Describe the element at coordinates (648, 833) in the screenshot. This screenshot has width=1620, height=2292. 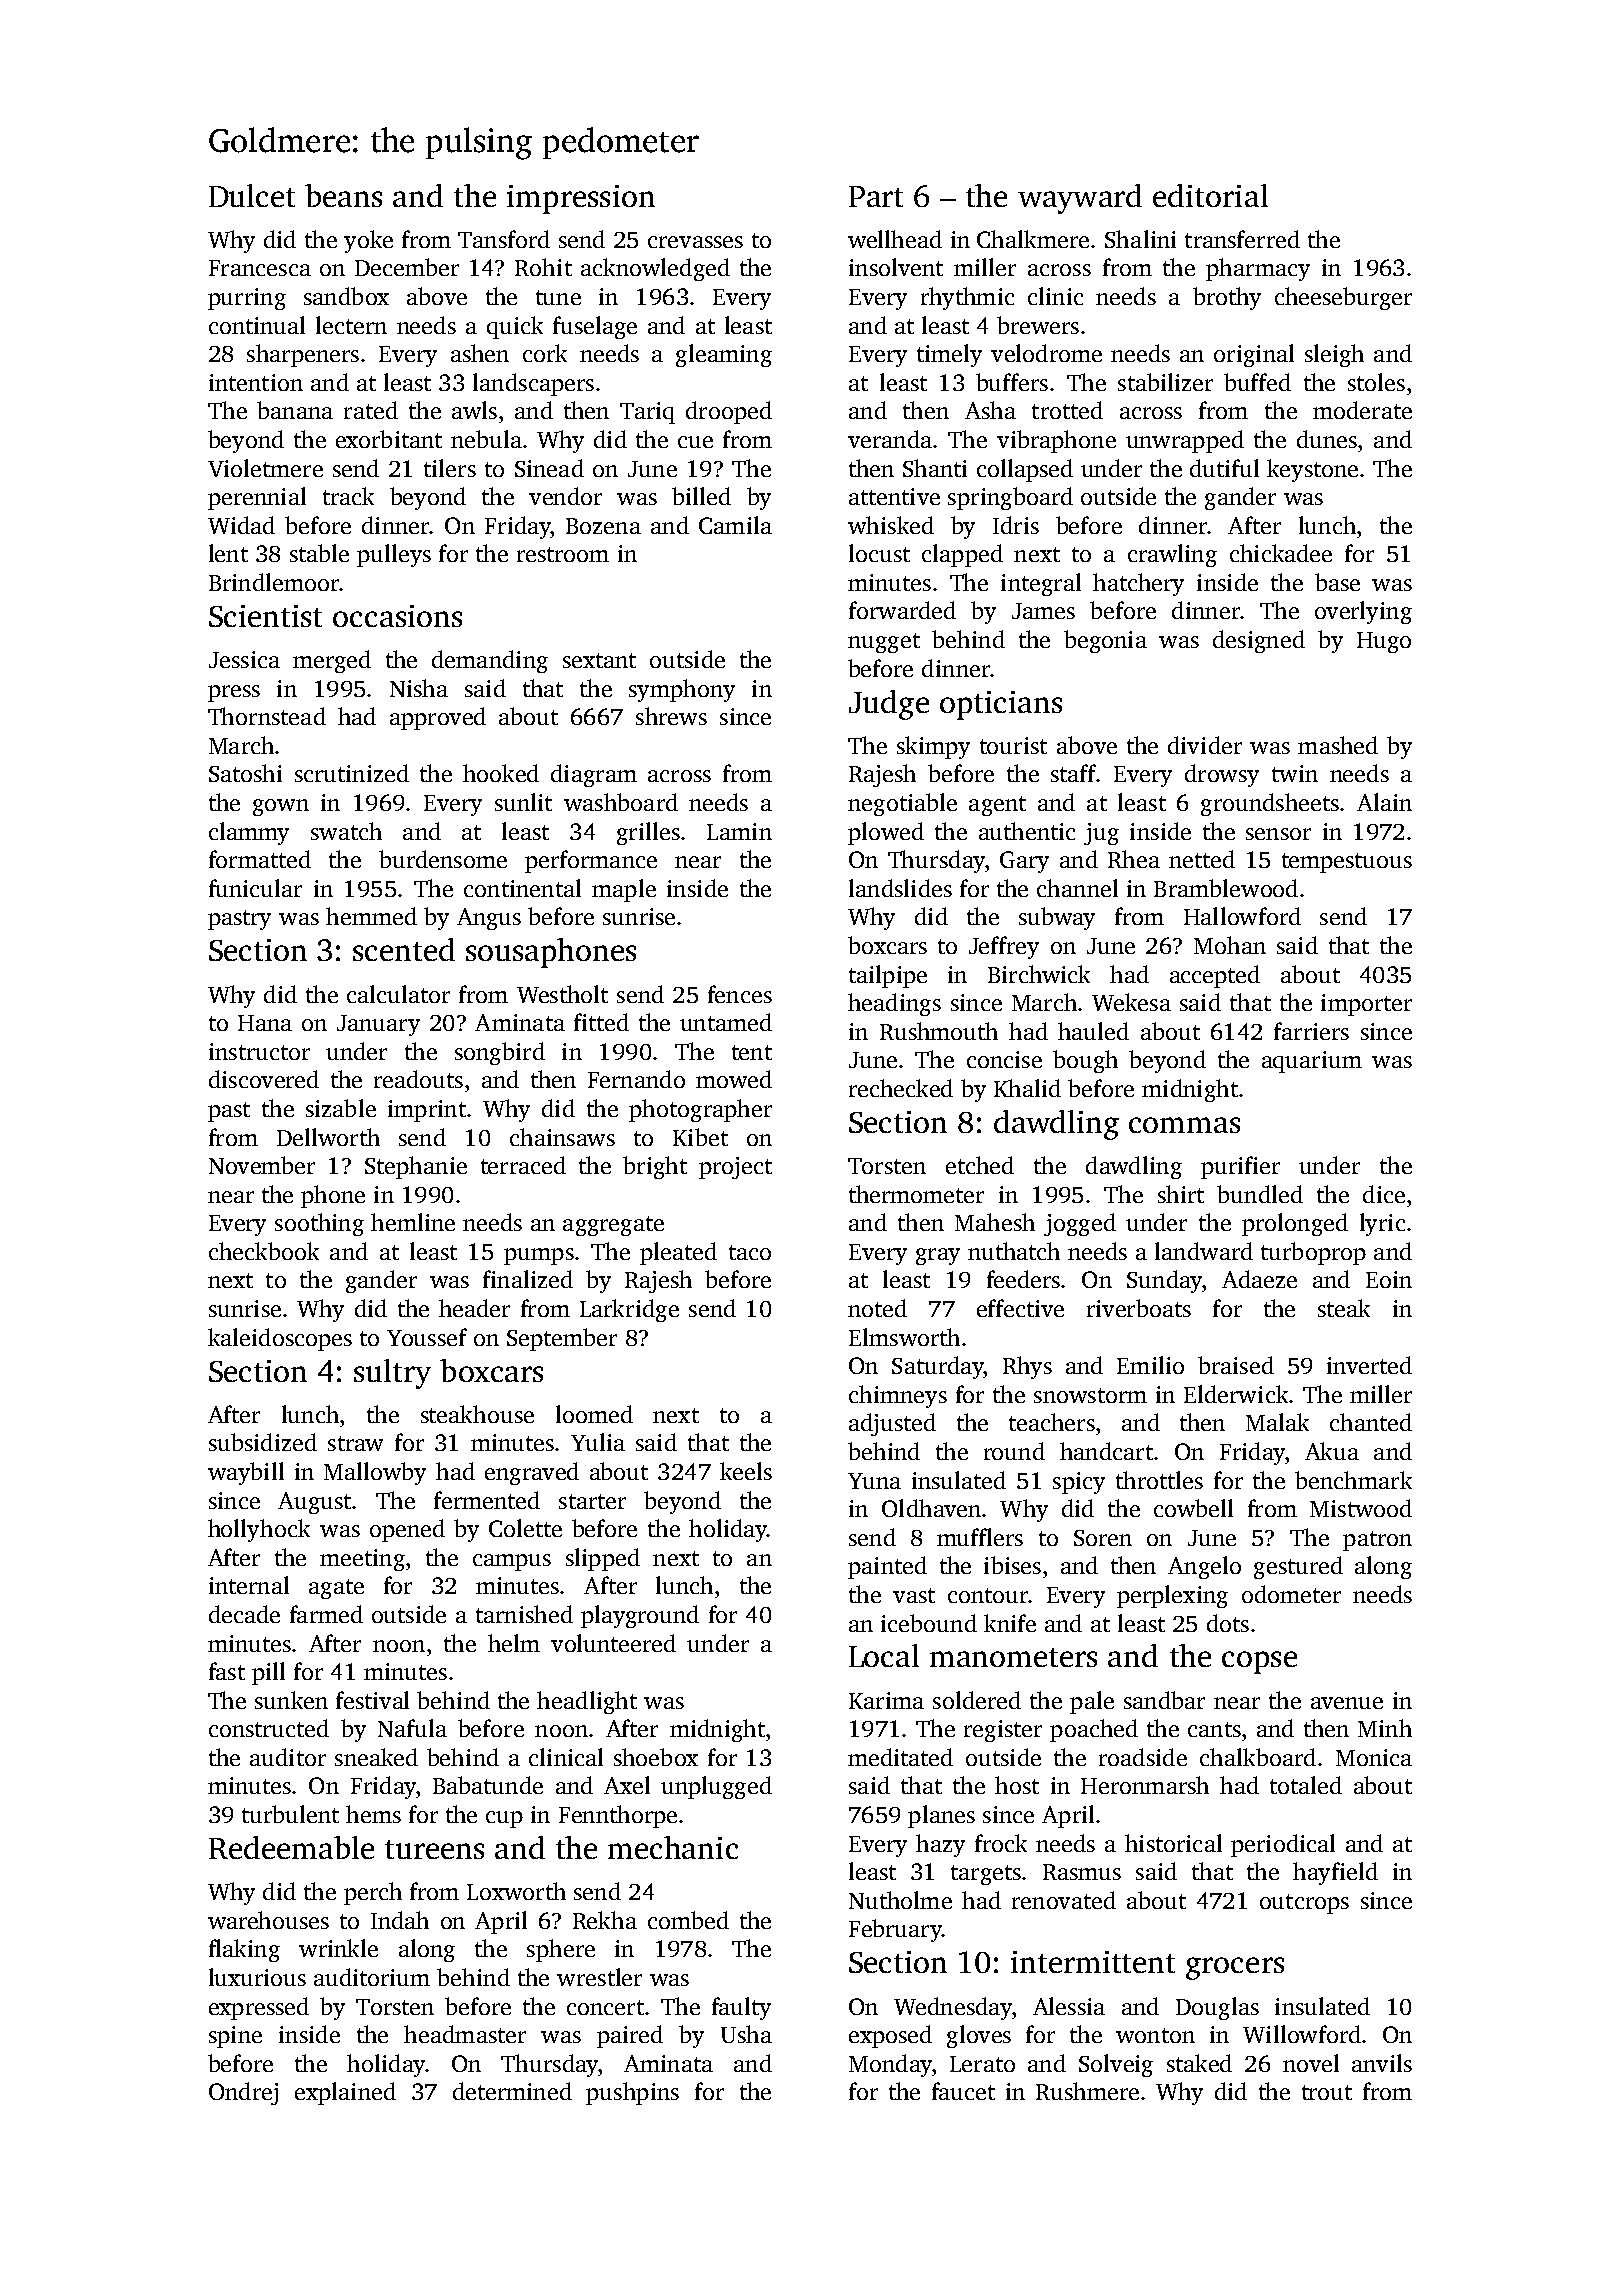
I see `grilles` at that location.
